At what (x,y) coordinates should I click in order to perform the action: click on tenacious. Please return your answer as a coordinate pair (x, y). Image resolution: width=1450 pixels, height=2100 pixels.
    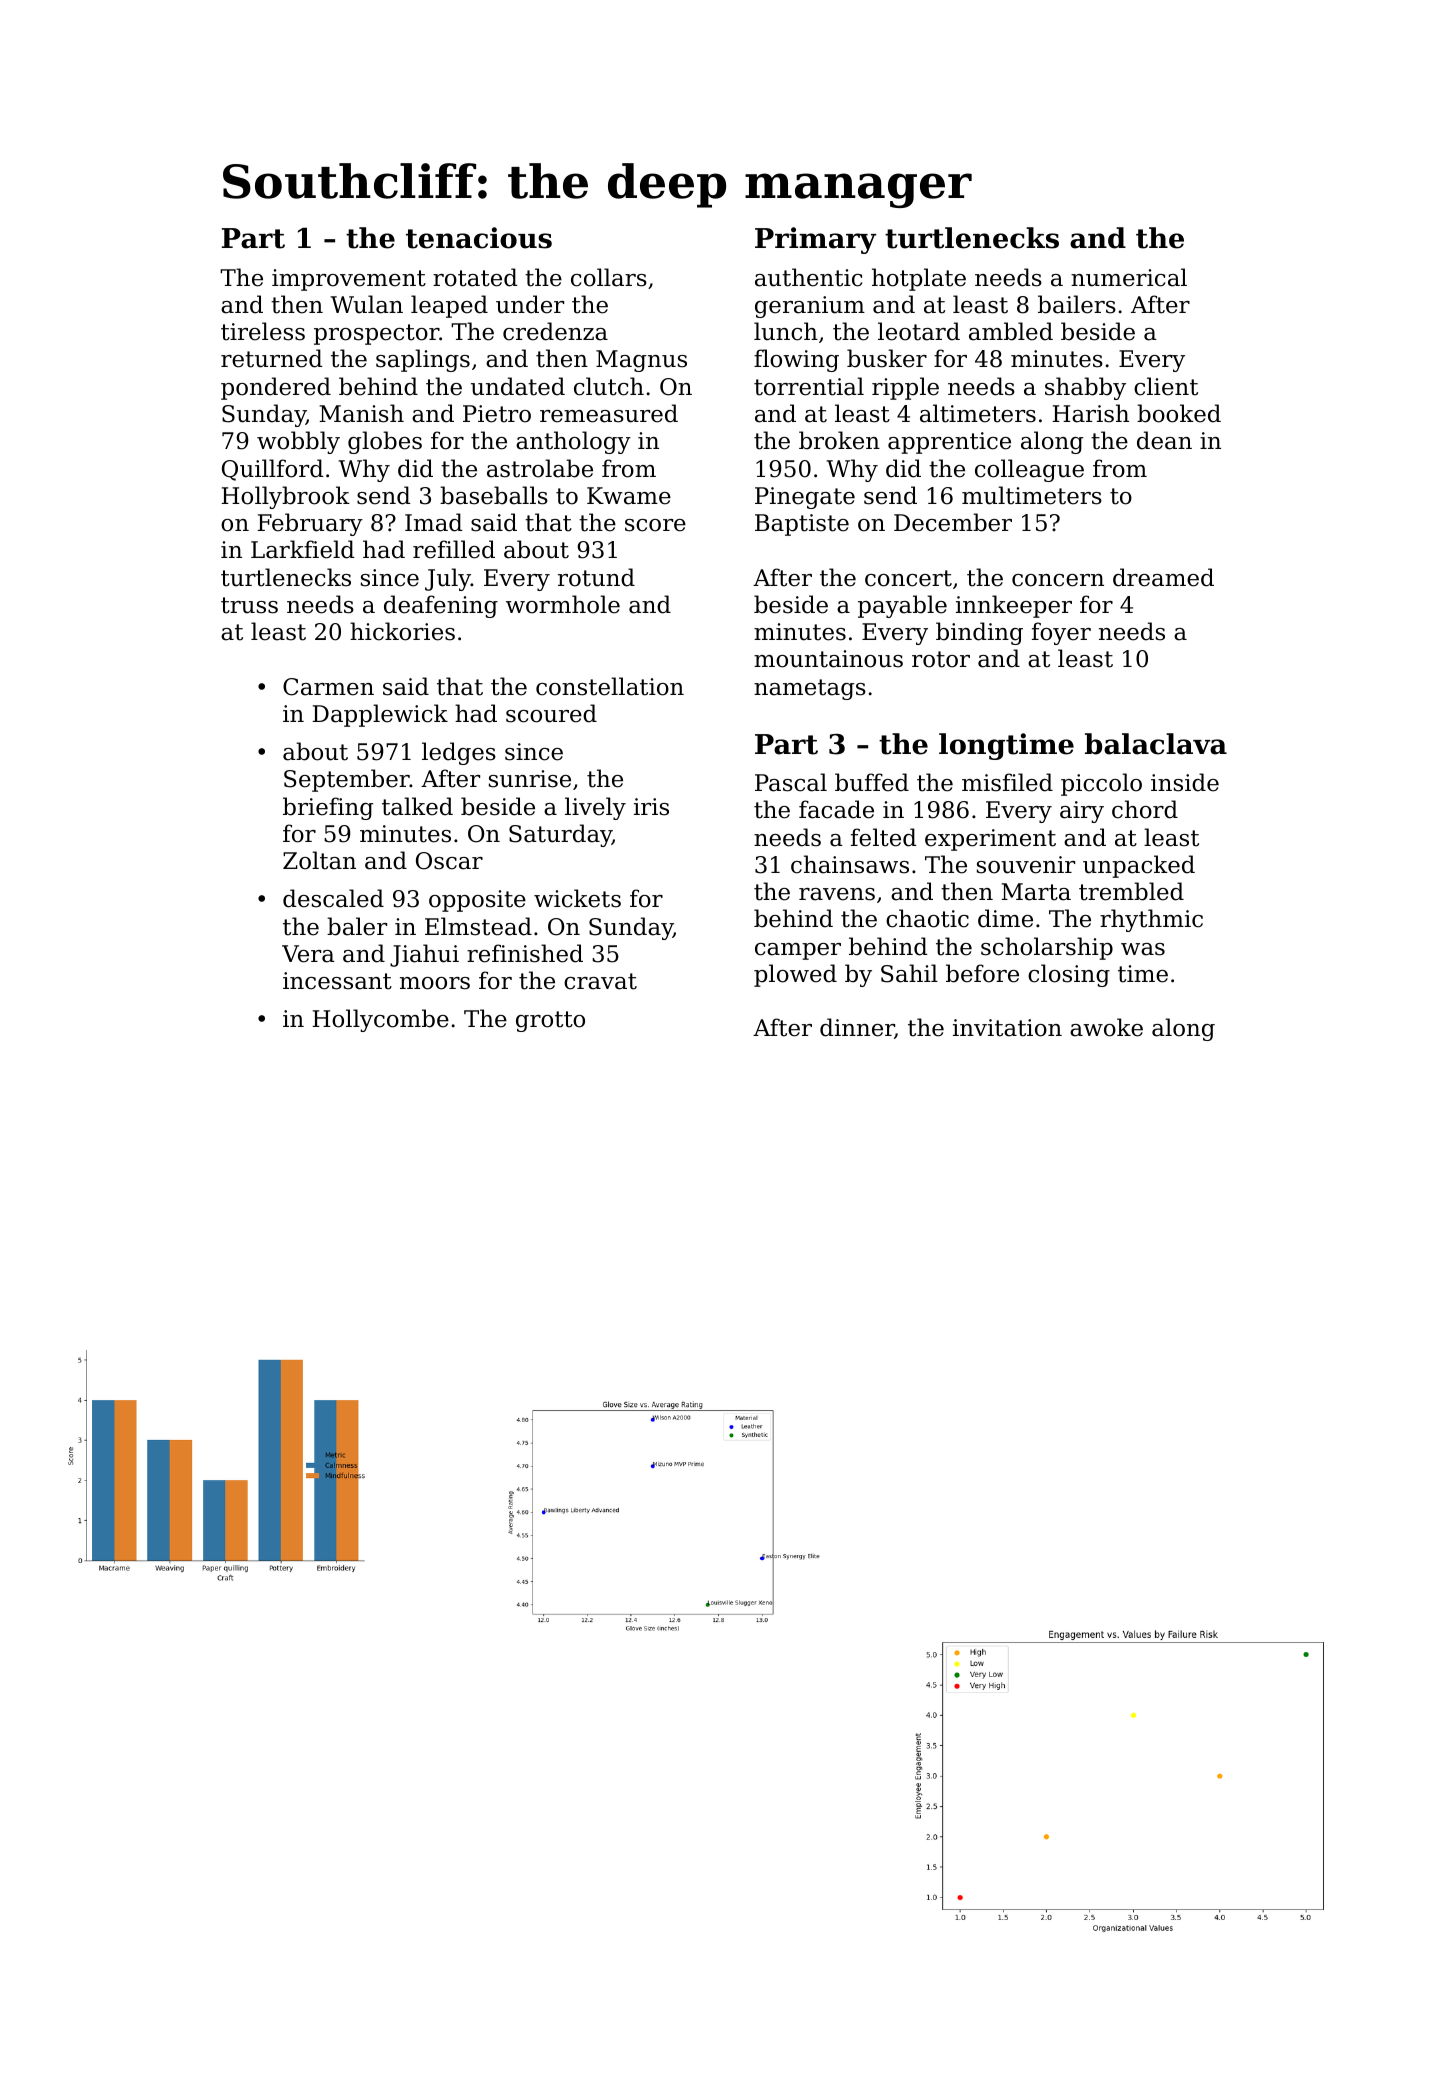
    Looking at the image, I should click on (479, 238).
